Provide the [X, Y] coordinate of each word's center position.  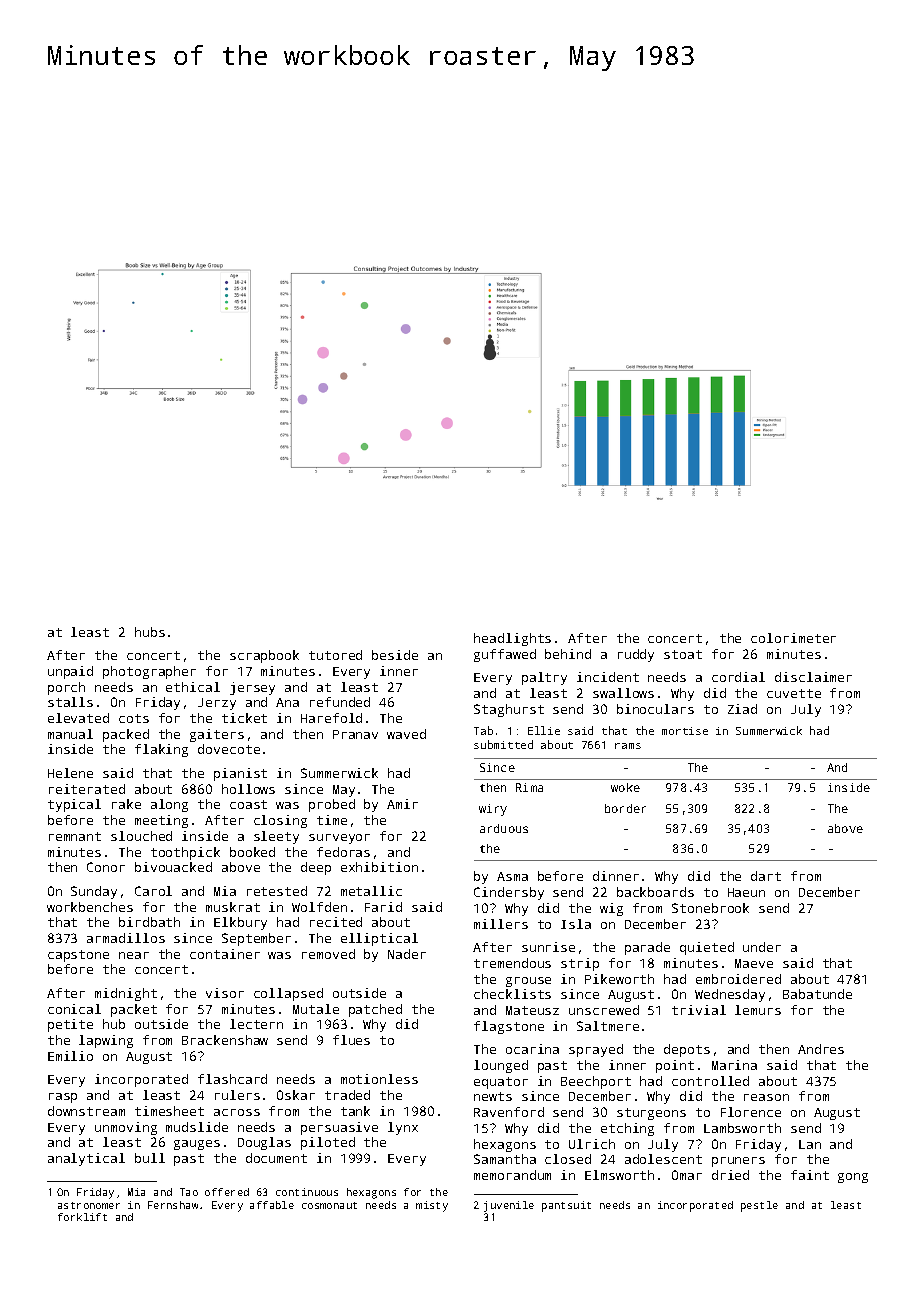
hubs [150, 632]
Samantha [505, 1159]
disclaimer [813, 677]
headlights [512, 639]
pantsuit [566, 1206]
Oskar [296, 1095]
